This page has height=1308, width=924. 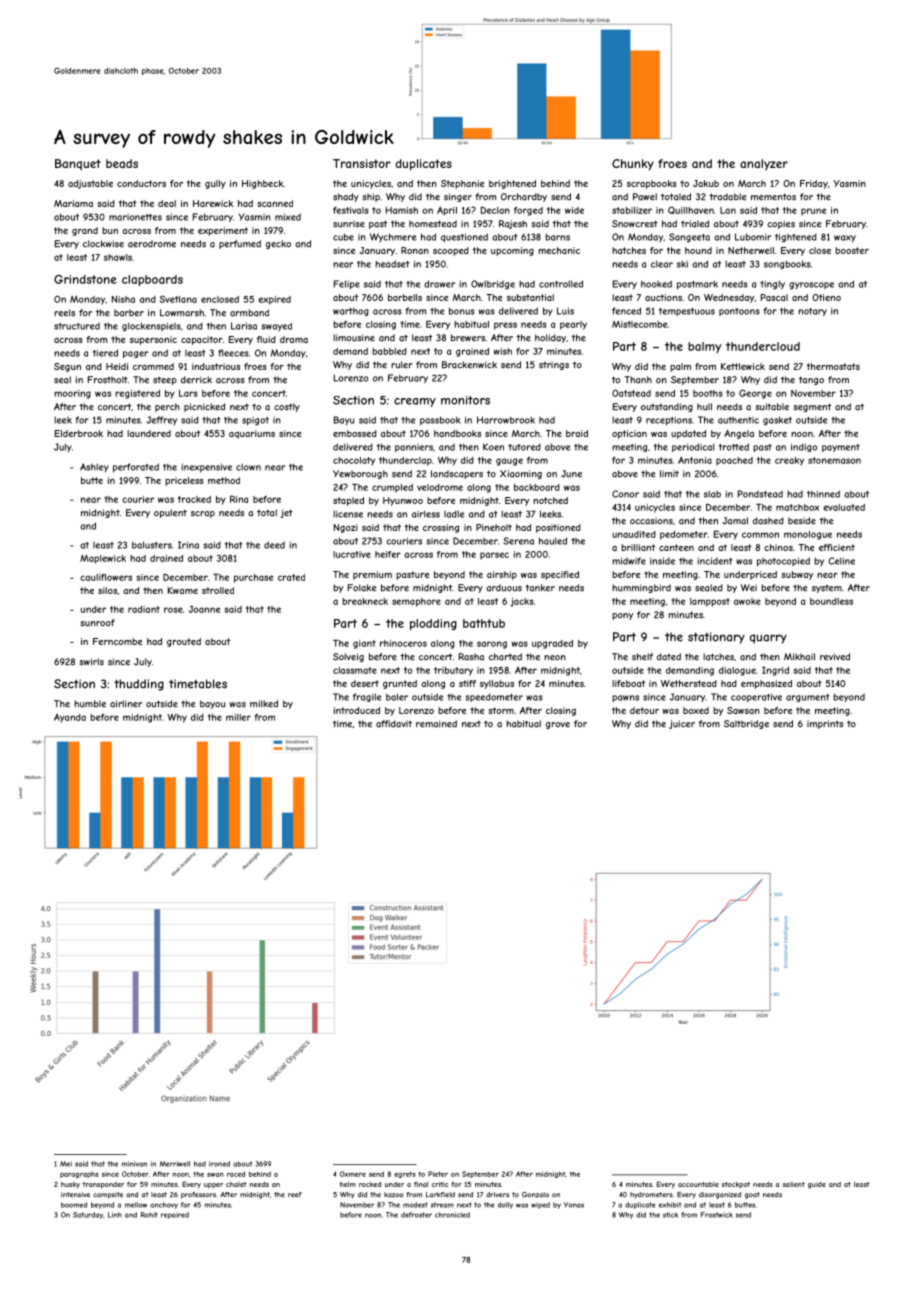 I want to click on Felipe, so click(x=347, y=285).
